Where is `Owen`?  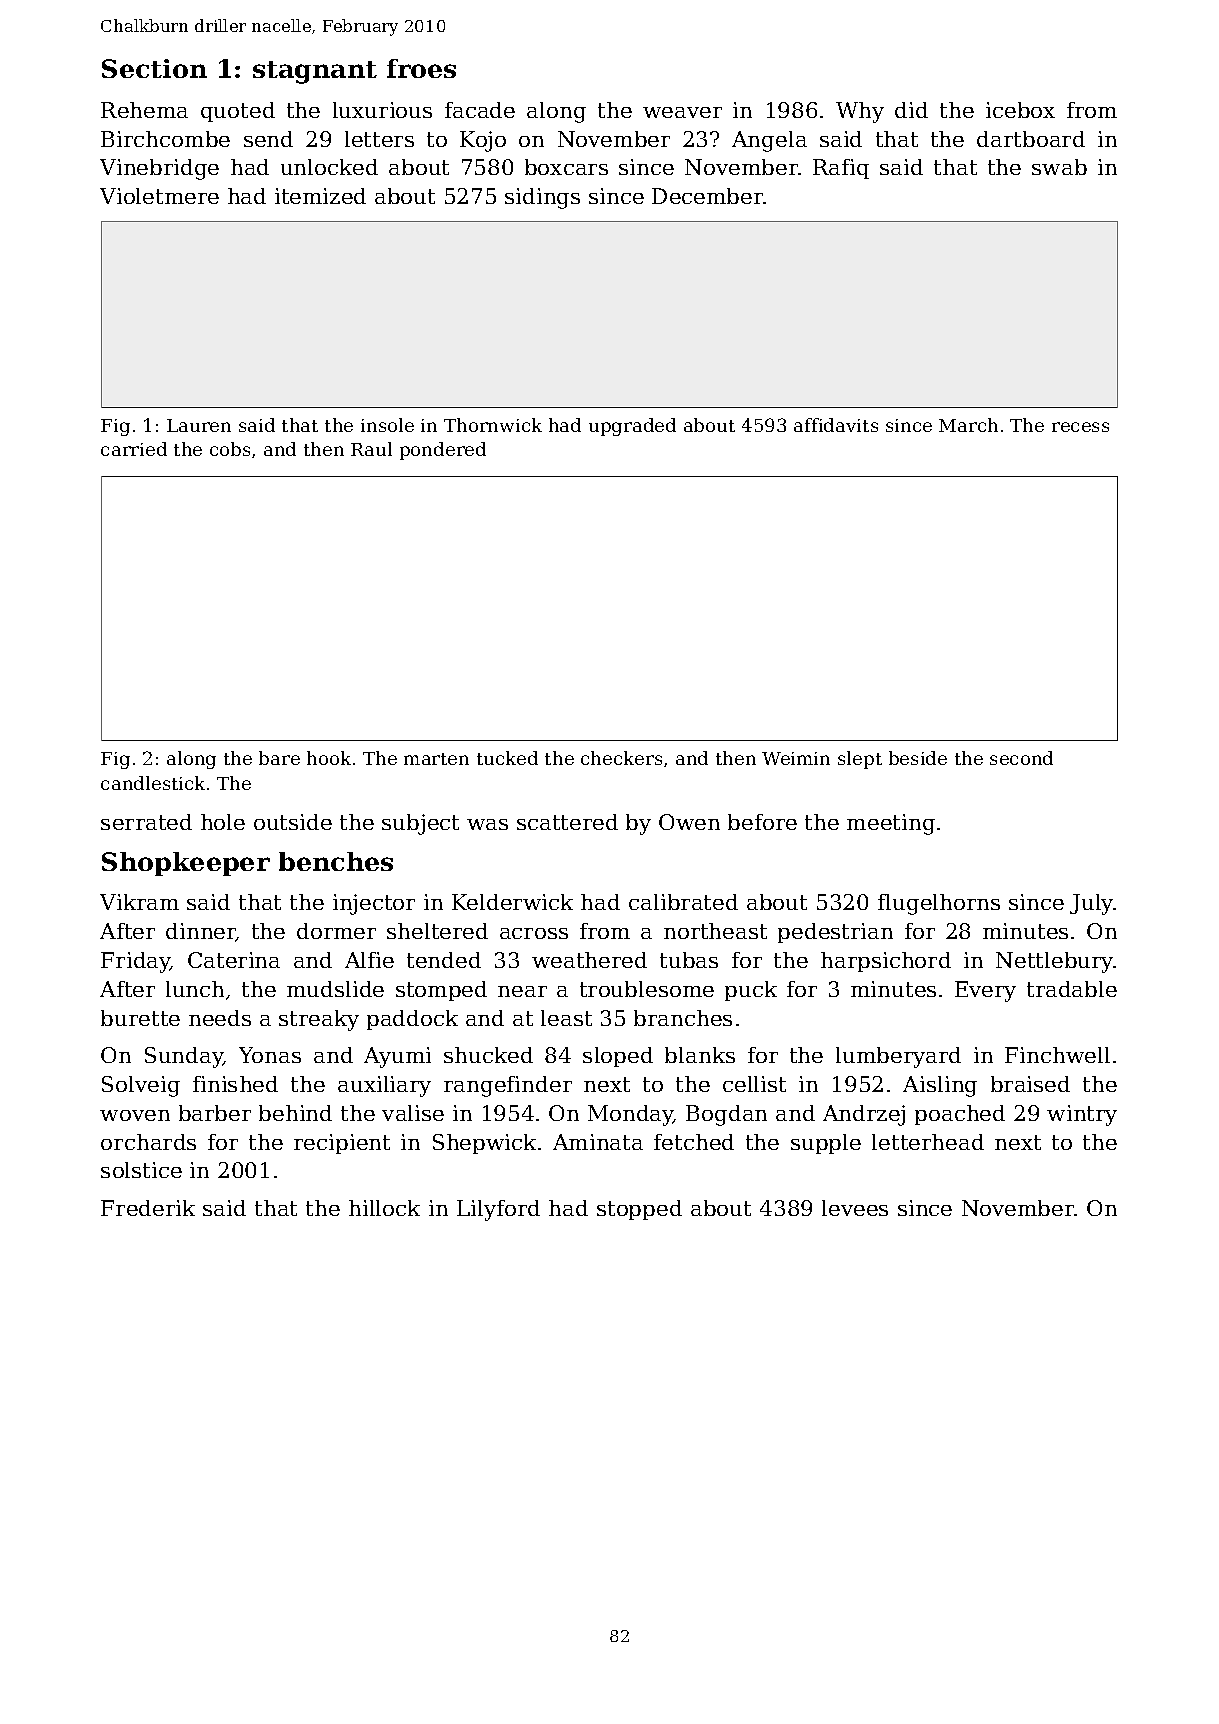 Owen is located at coordinates (689, 822).
